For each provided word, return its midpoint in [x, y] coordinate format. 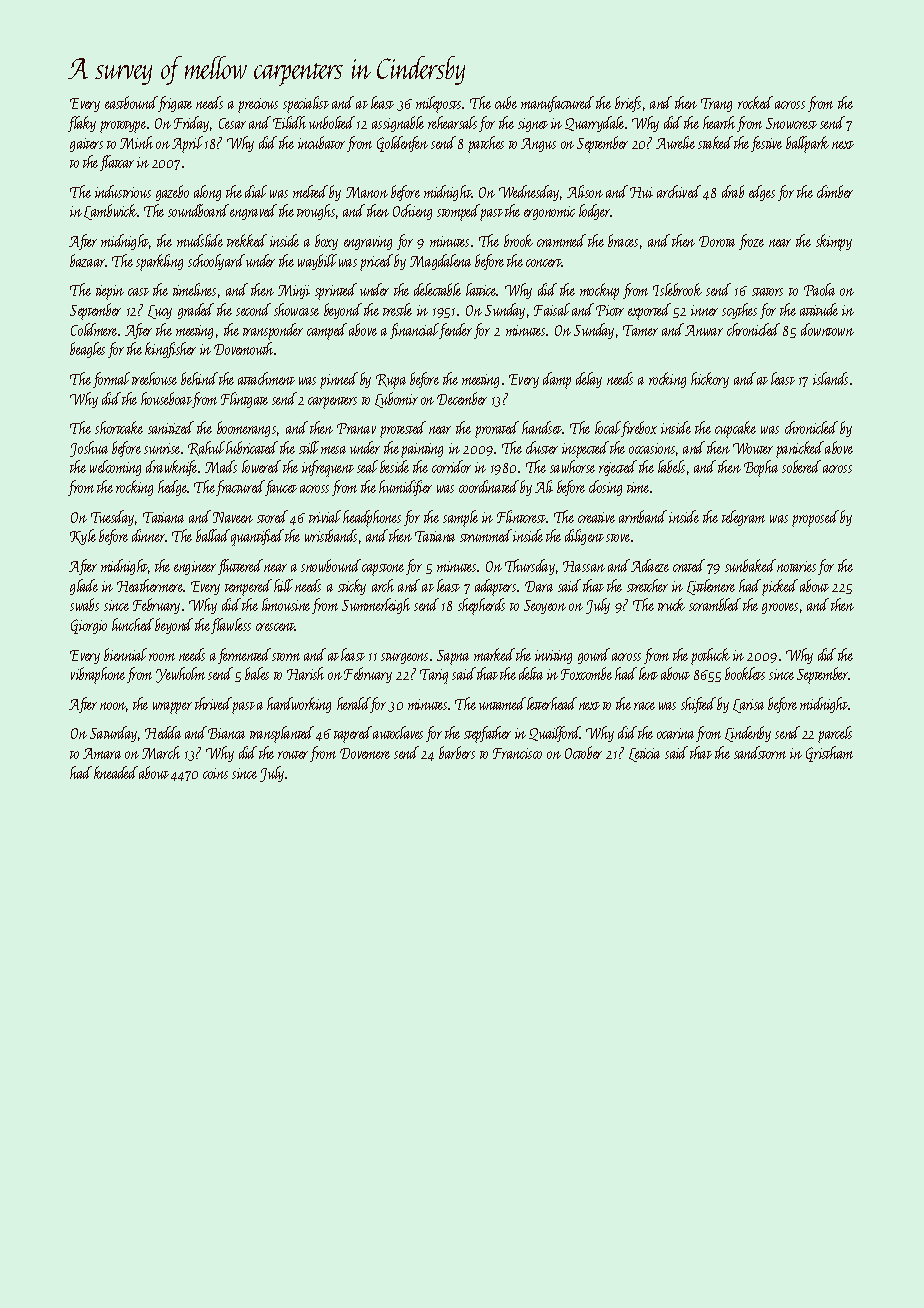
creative [596, 517]
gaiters [86, 145]
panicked [800, 449]
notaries [796, 566]
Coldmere [94, 329]
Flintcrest [521, 516]
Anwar [704, 330]
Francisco [517, 753]
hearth [719, 122]
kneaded [116, 772]
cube [506, 102]
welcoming [115, 468]
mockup [599, 291]
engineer [195, 568]
